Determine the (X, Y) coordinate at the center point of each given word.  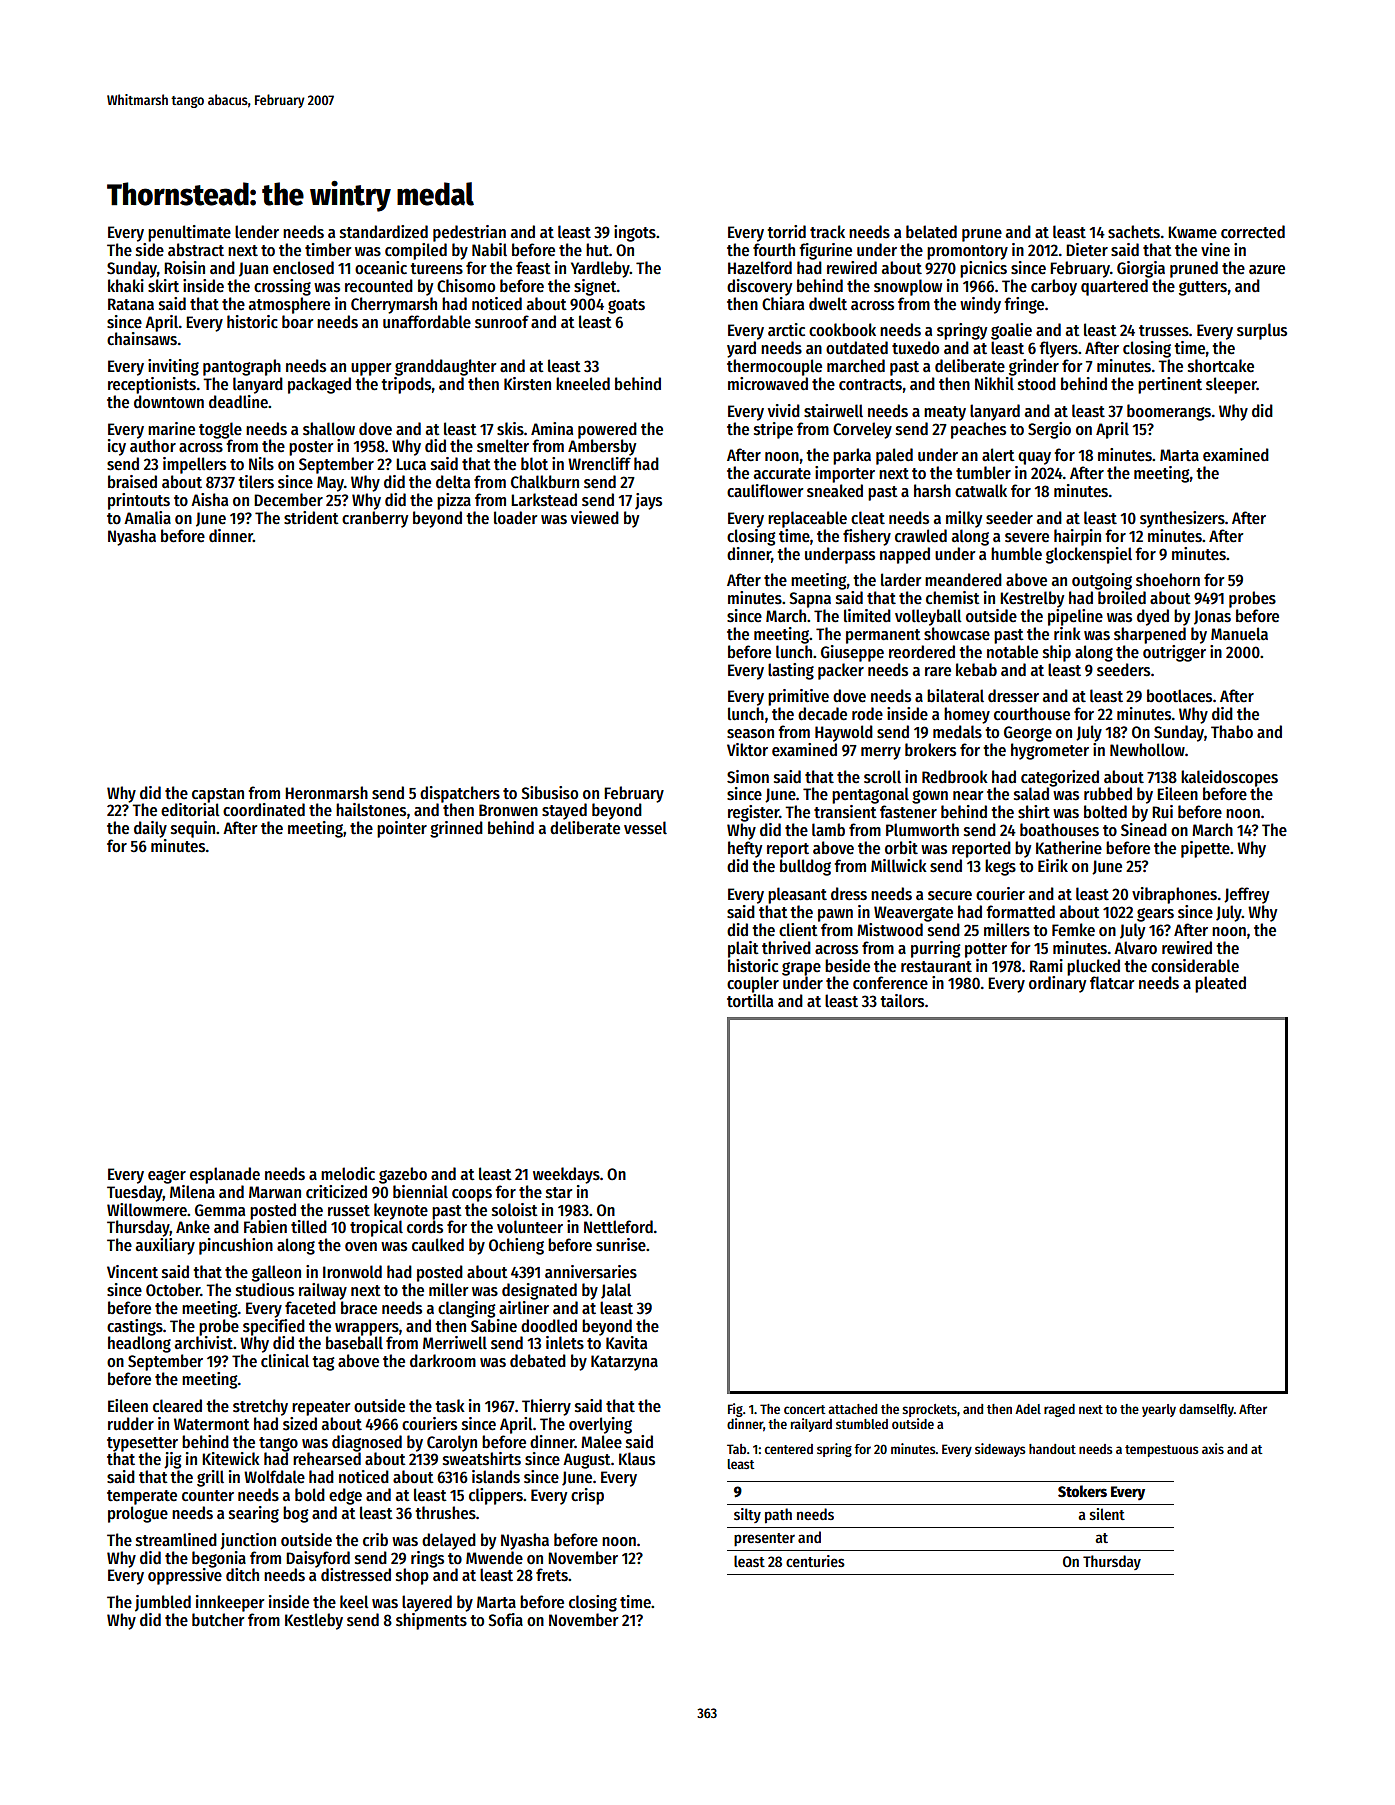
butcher (218, 1620)
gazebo (403, 1175)
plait (743, 949)
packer (841, 671)
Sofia (505, 1620)
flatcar (1112, 983)
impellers (194, 465)
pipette (1205, 849)
